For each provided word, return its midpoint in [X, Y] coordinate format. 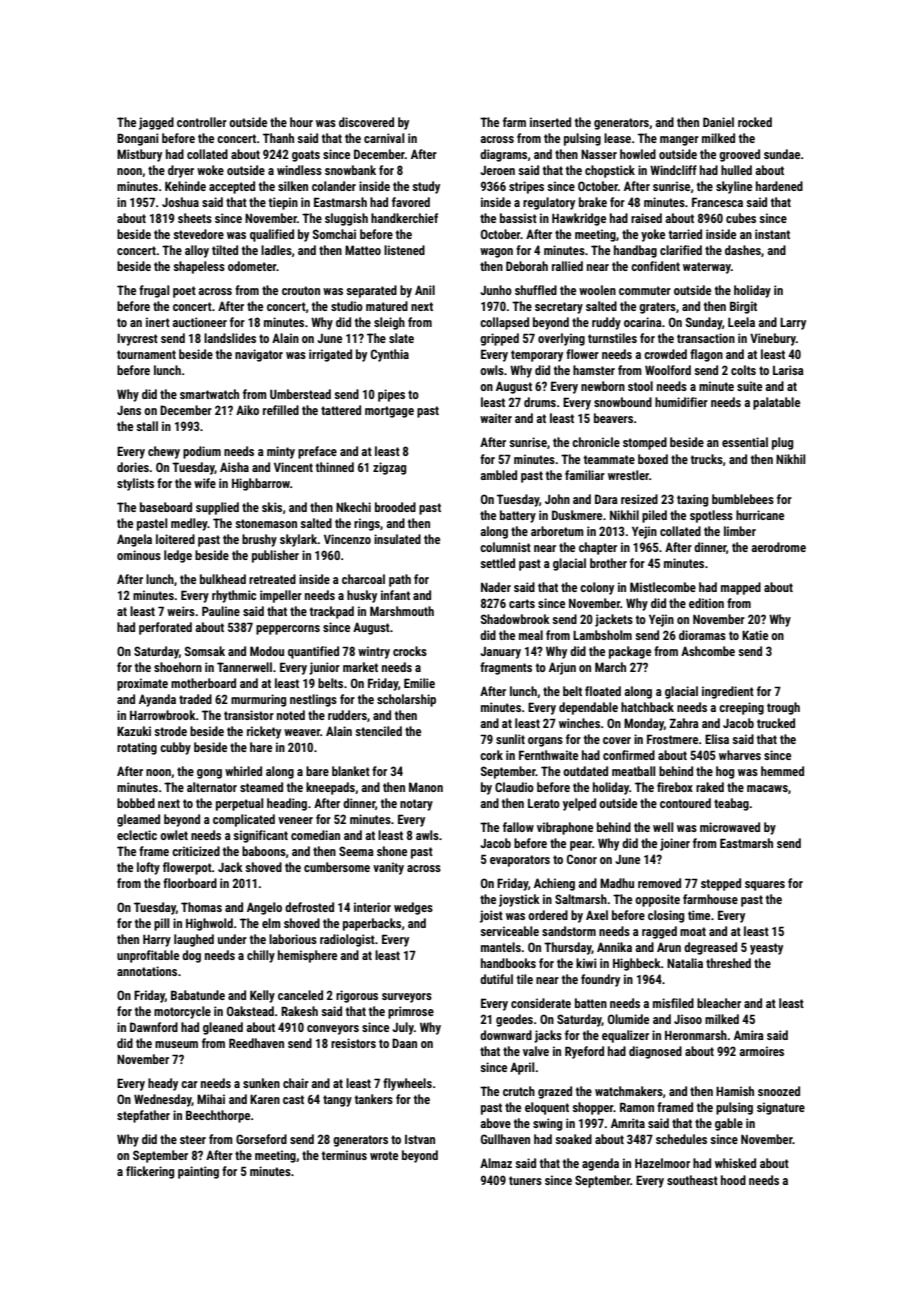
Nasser [599, 154]
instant [772, 234]
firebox [675, 787]
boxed [653, 459]
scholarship [406, 700]
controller [202, 122]
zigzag [389, 468]
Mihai [211, 1099]
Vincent [293, 467]
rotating [137, 748]
